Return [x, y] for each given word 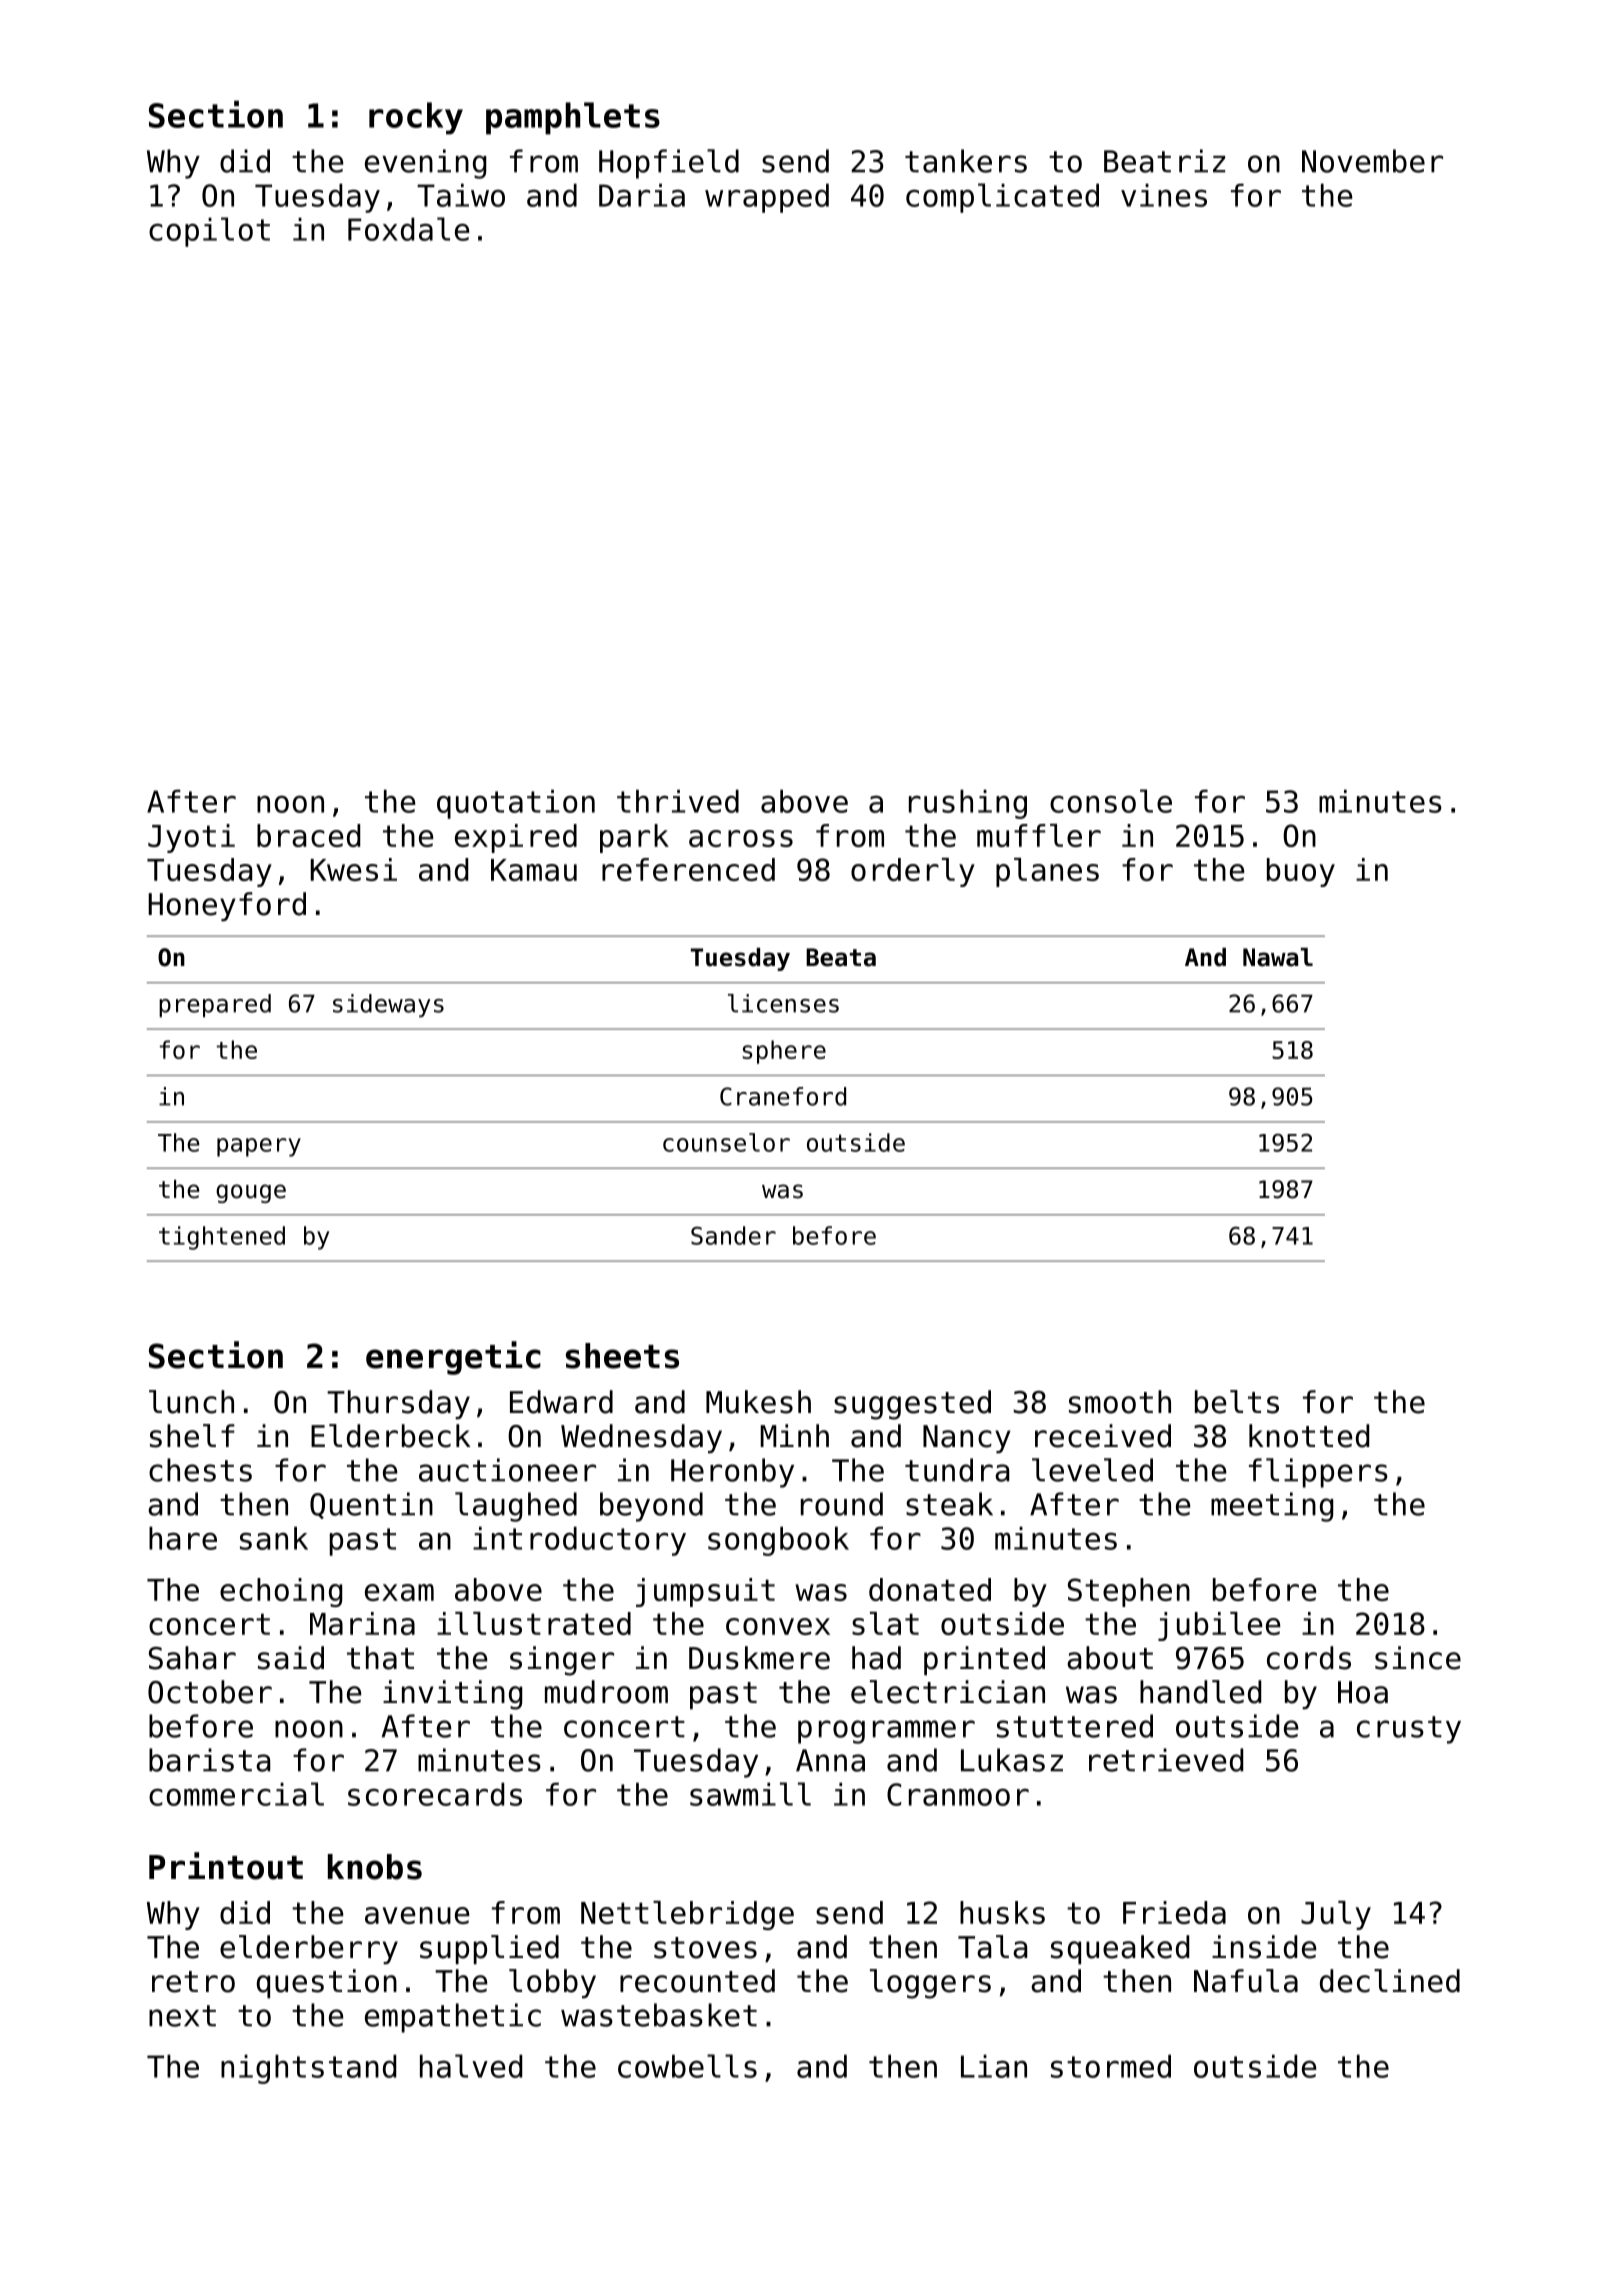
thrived [678, 801]
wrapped [767, 198]
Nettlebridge [687, 1915]
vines [1164, 195]
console [1111, 801]
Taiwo [461, 195]
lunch [191, 1402]
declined [1390, 1981]
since [1418, 1658]
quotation [516, 804]
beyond [651, 1507]
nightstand [308, 2069]
